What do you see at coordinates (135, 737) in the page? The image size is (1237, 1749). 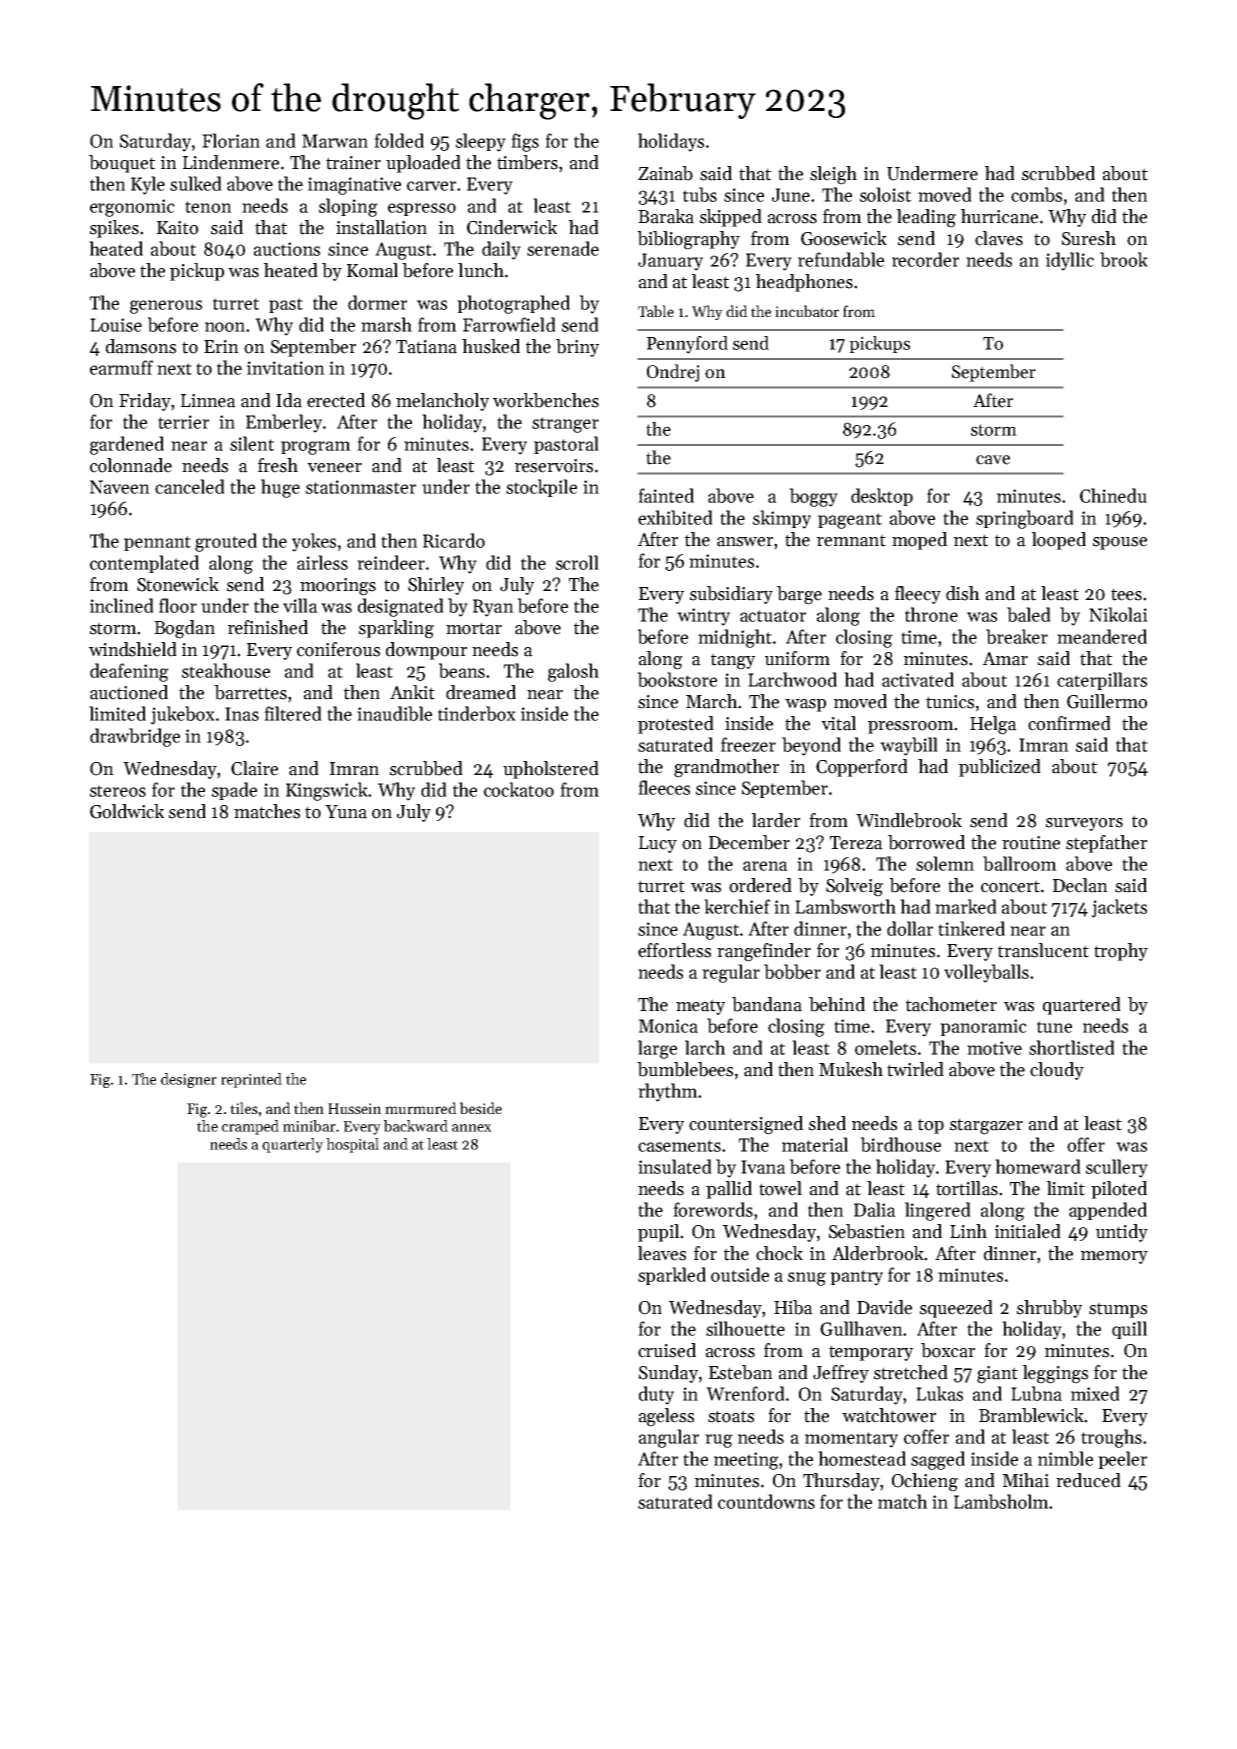 I see `drawbridge` at bounding box center [135, 737].
